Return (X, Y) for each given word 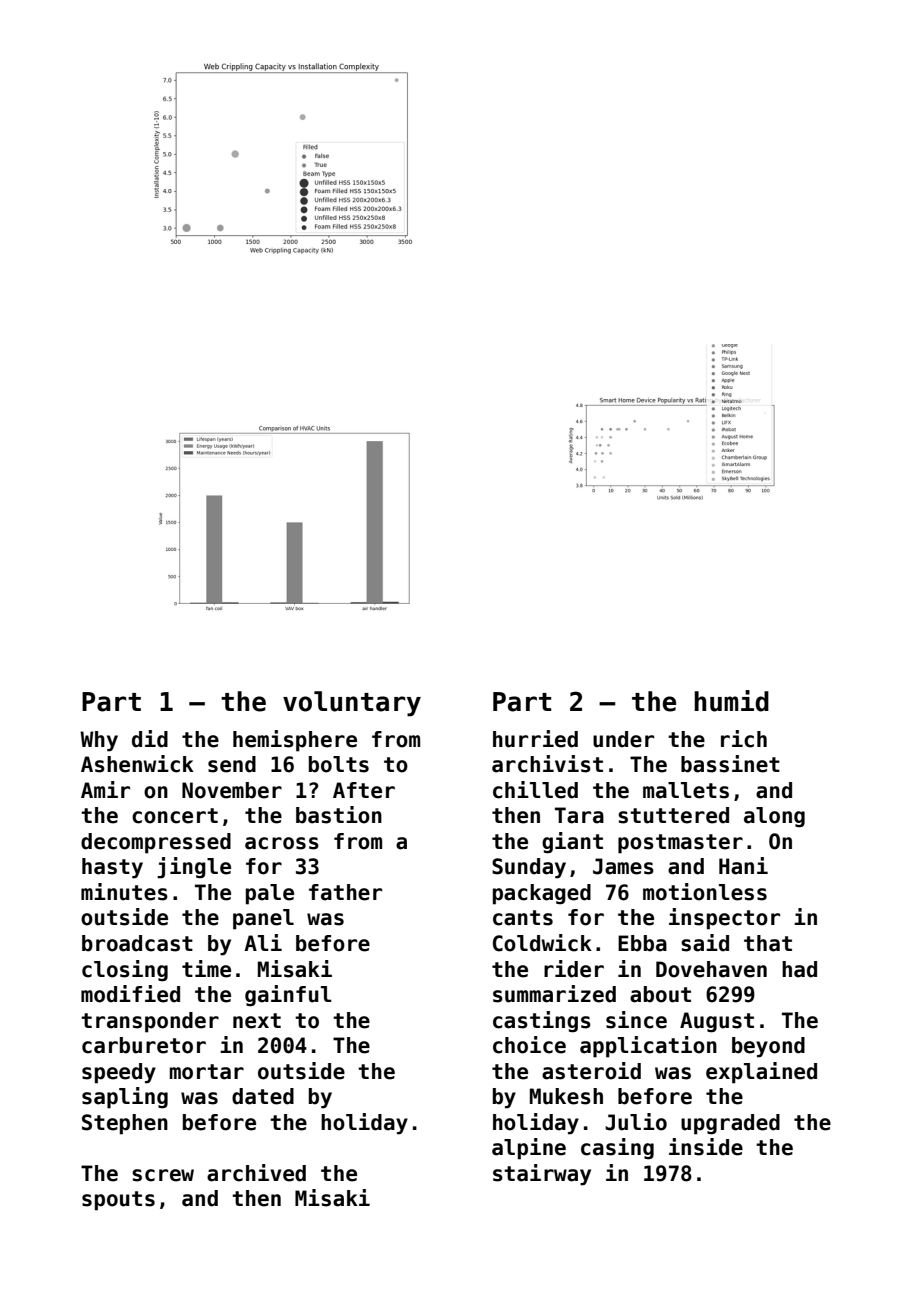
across (282, 843)
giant (572, 843)
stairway (542, 1175)
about (660, 994)
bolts (339, 764)
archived (256, 1173)
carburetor (144, 1045)
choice (529, 1045)
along (774, 817)
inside (706, 1147)
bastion (339, 815)
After (364, 790)
